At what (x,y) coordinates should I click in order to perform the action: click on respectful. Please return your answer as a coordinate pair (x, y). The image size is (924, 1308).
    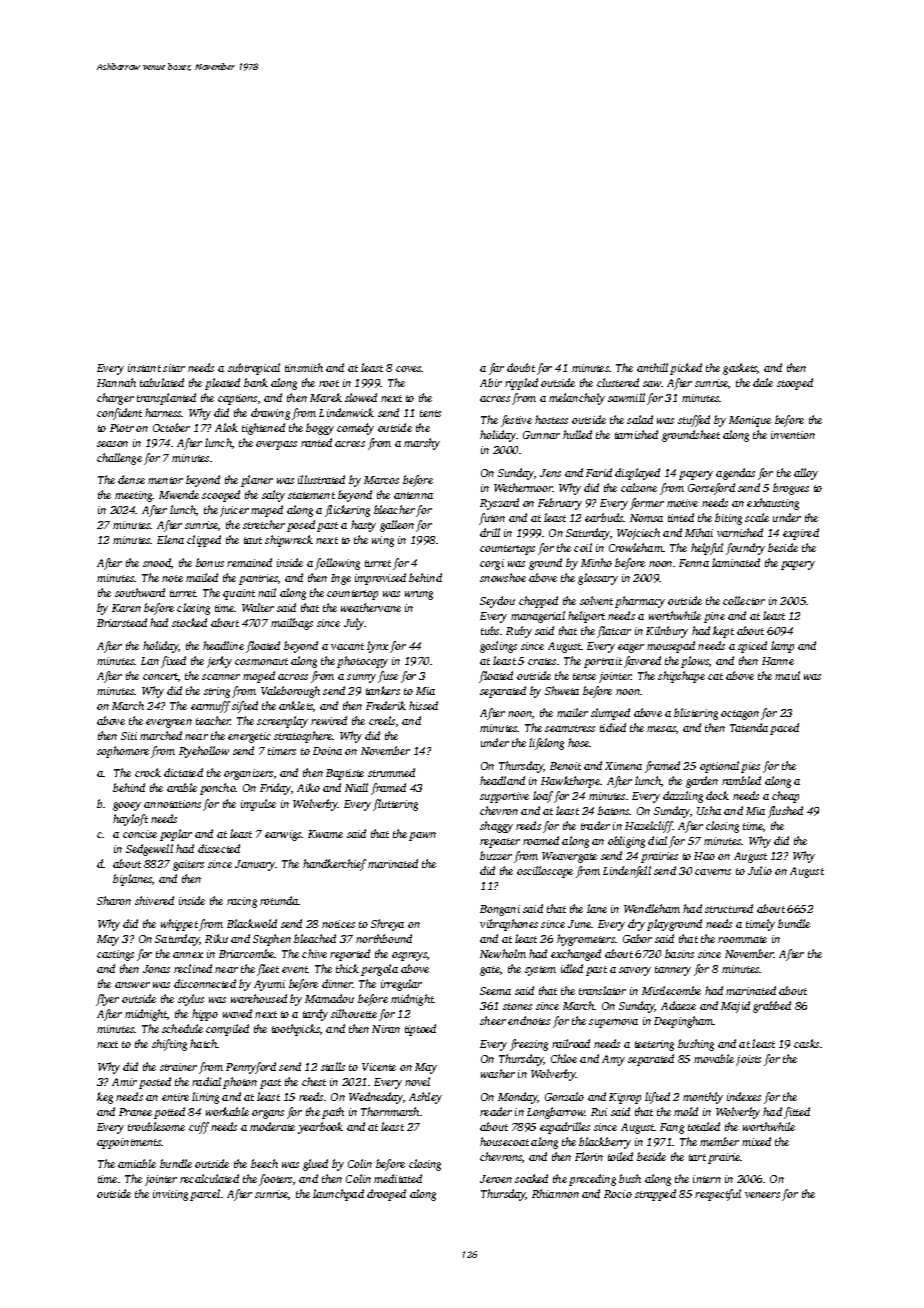
    Looking at the image, I should click on (718, 1195).
